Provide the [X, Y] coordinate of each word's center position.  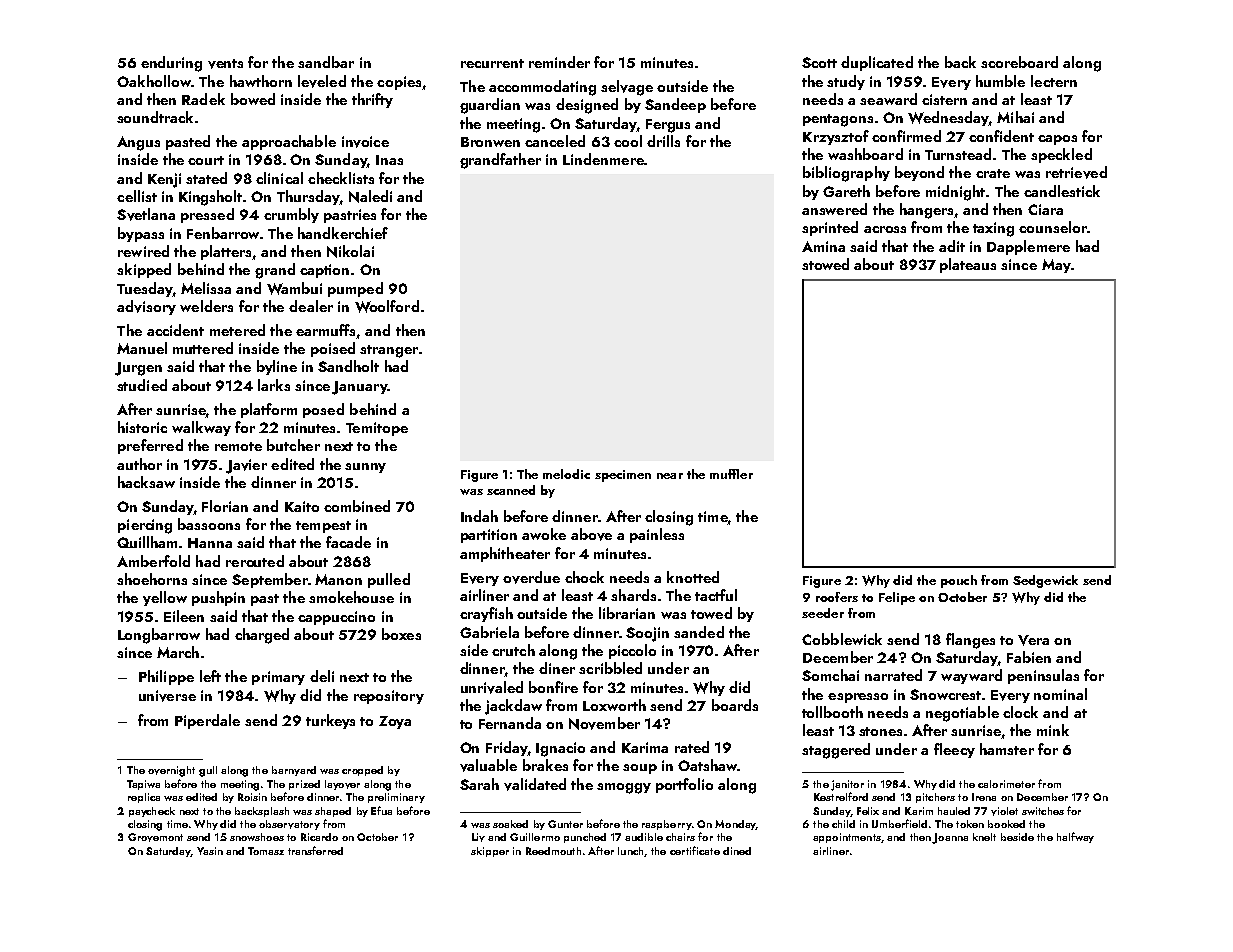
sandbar [326, 62]
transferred [315, 850]
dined [737, 851]
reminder [559, 62]
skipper [490, 852]
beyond [919, 173]
